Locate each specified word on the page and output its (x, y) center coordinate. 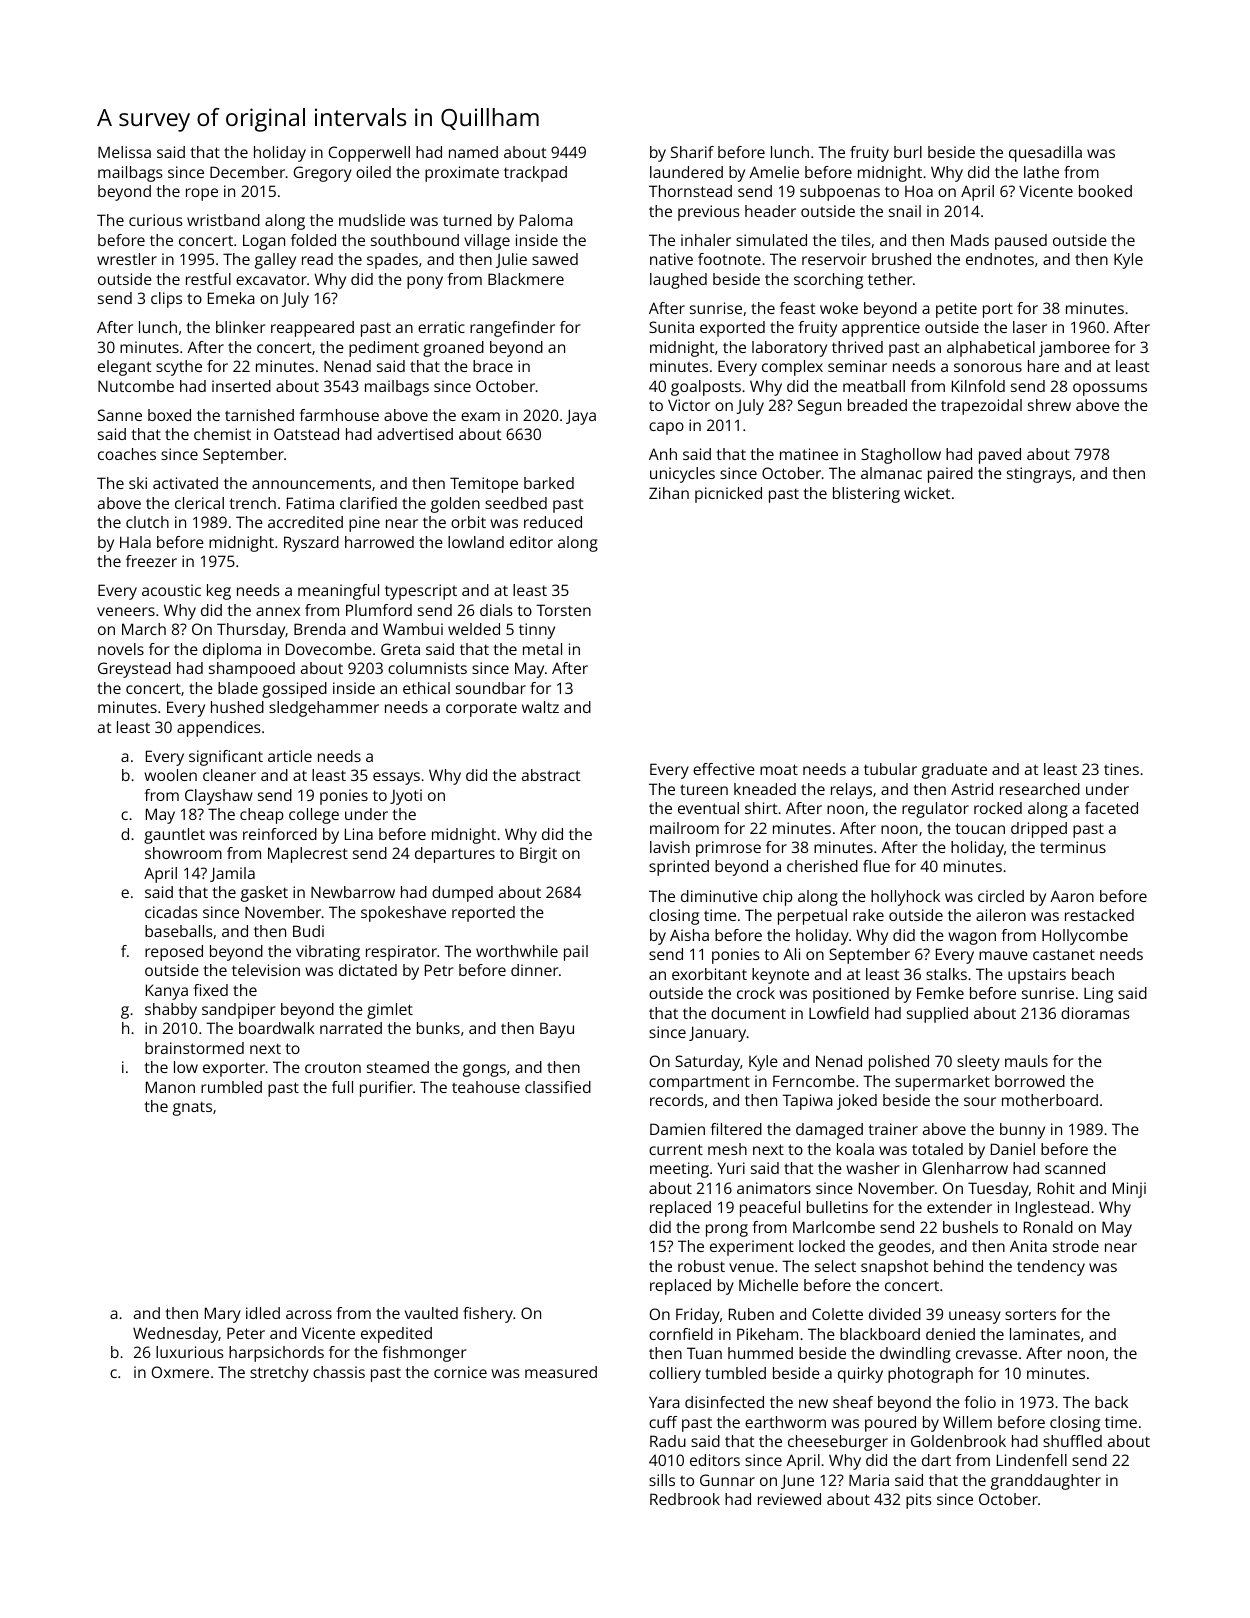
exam (480, 416)
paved (1000, 456)
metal (542, 649)
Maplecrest (308, 855)
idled (263, 1313)
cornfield (681, 1334)
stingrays (1039, 475)
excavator (271, 279)
